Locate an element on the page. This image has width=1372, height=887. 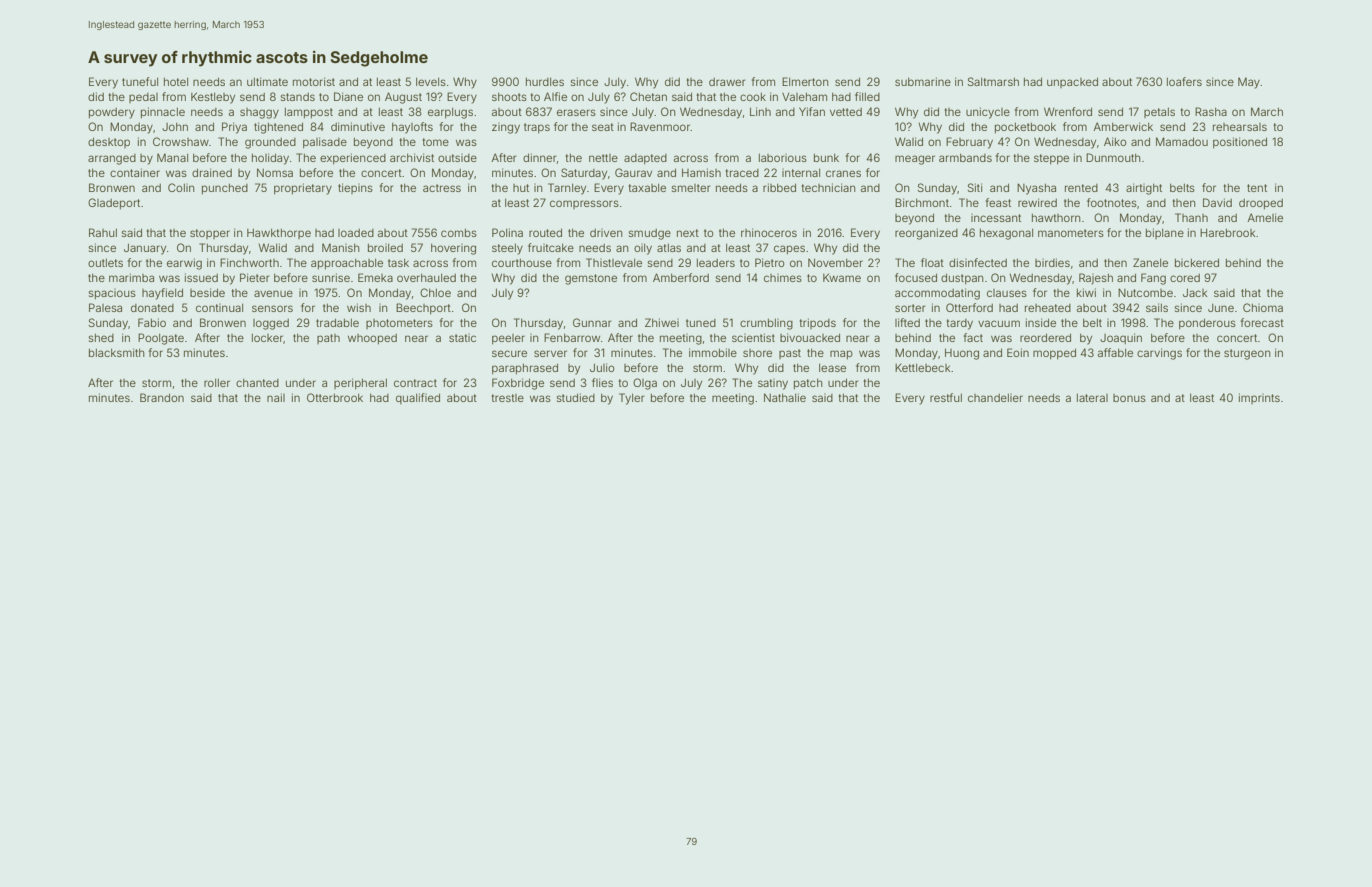
scientist is located at coordinates (753, 337).
